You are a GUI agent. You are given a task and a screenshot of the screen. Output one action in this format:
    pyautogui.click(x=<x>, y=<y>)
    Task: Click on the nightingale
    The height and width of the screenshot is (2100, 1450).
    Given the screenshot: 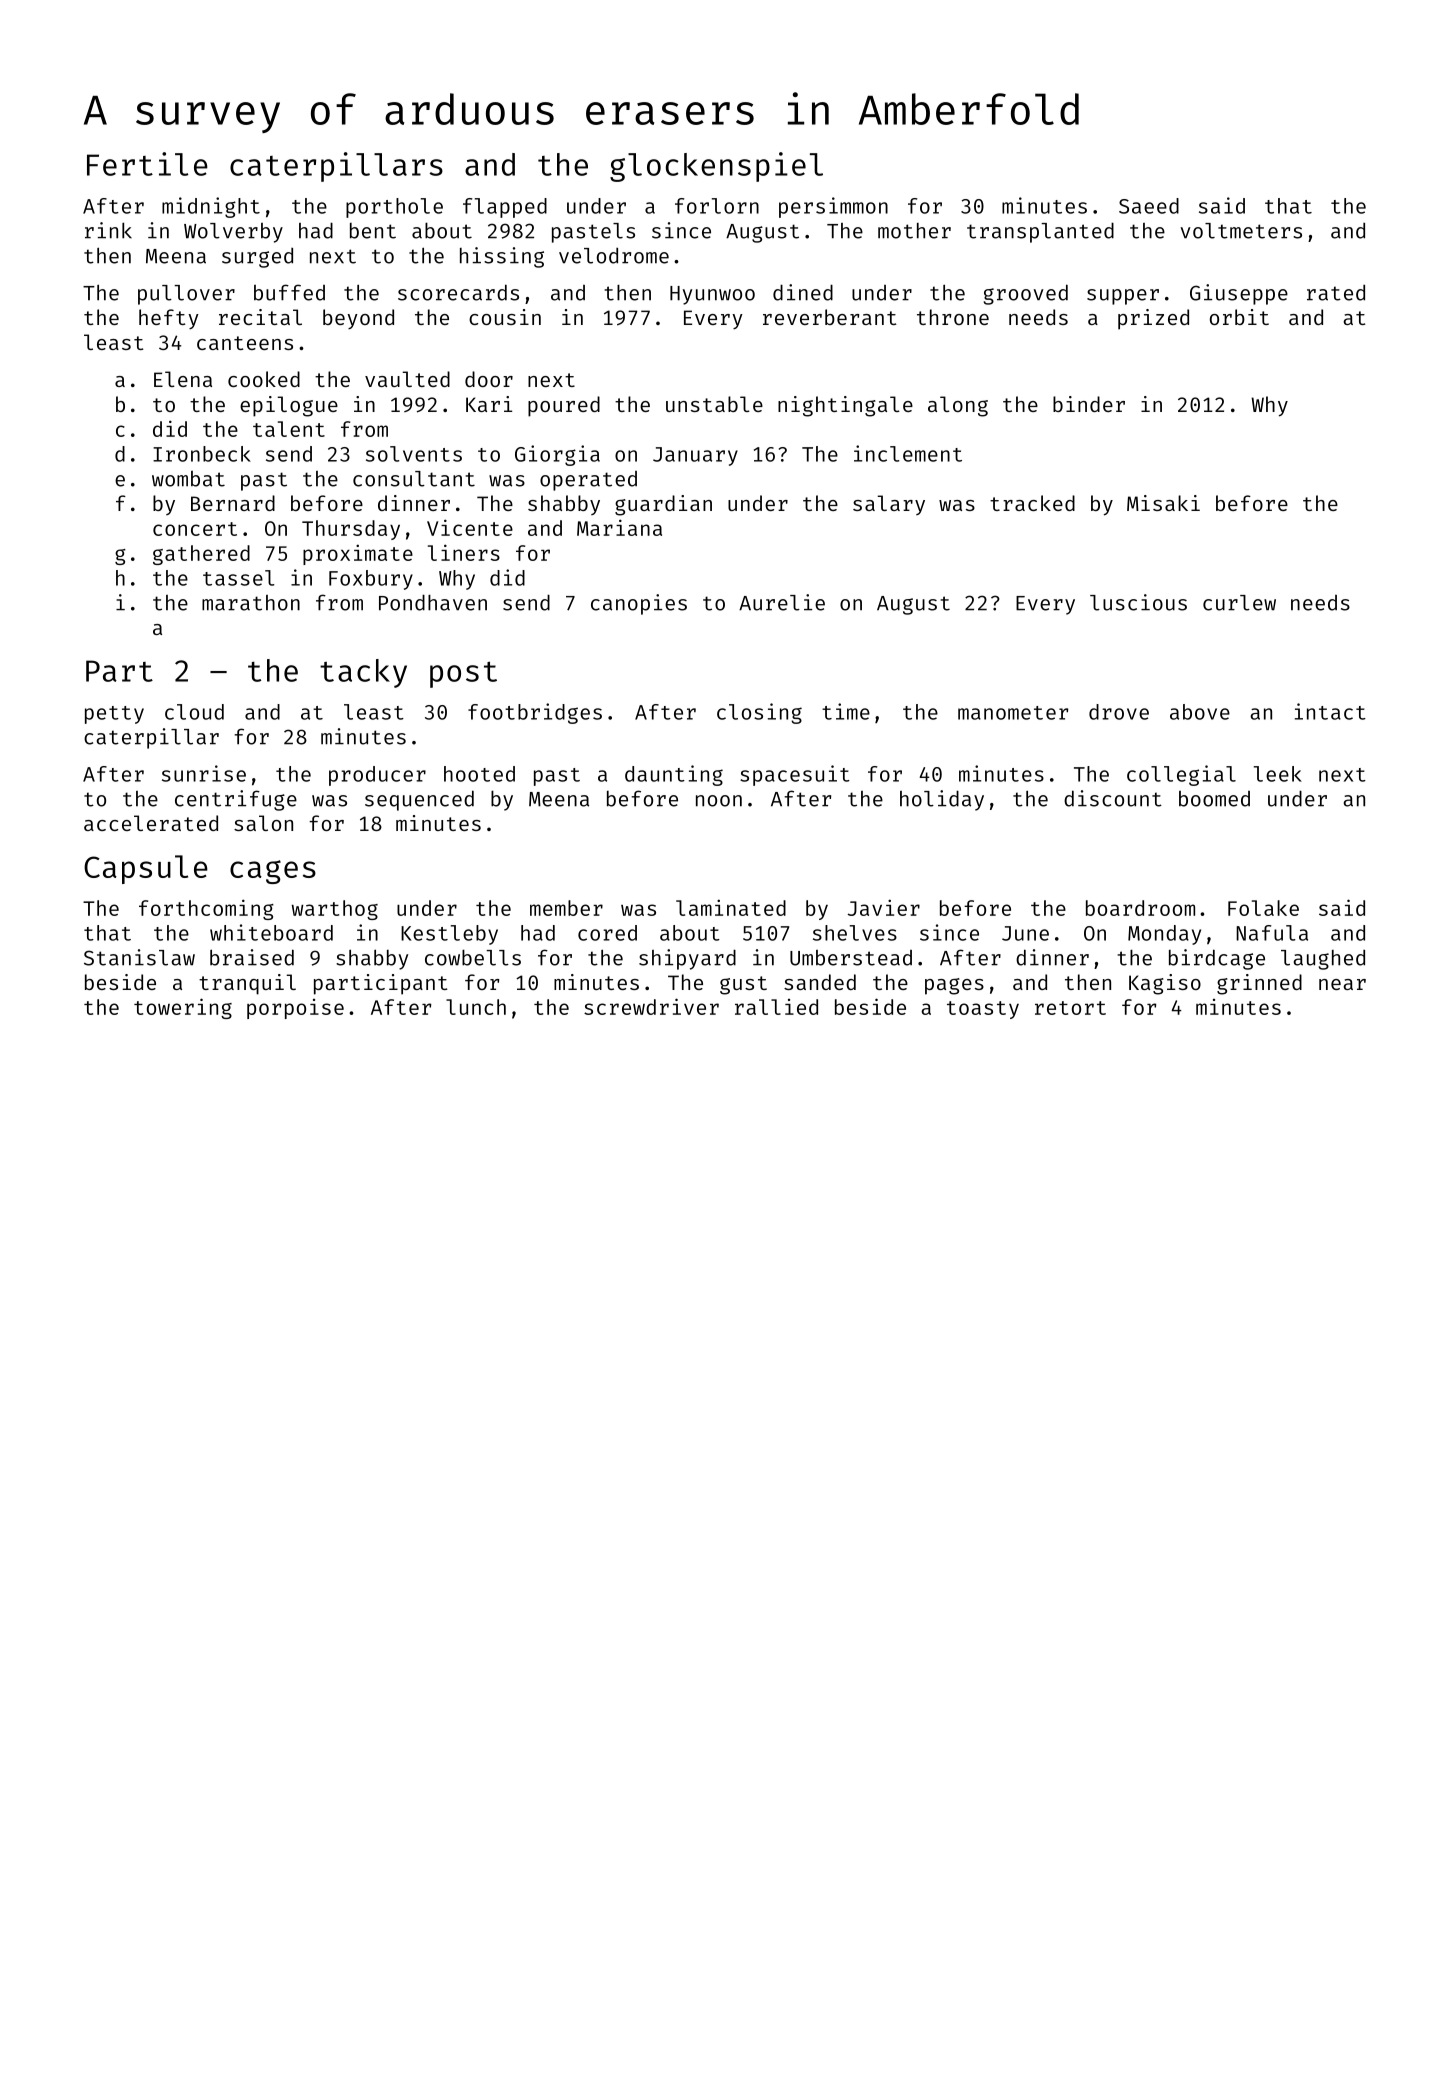 What is the action you would take?
    pyautogui.click(x=845, y=406)
